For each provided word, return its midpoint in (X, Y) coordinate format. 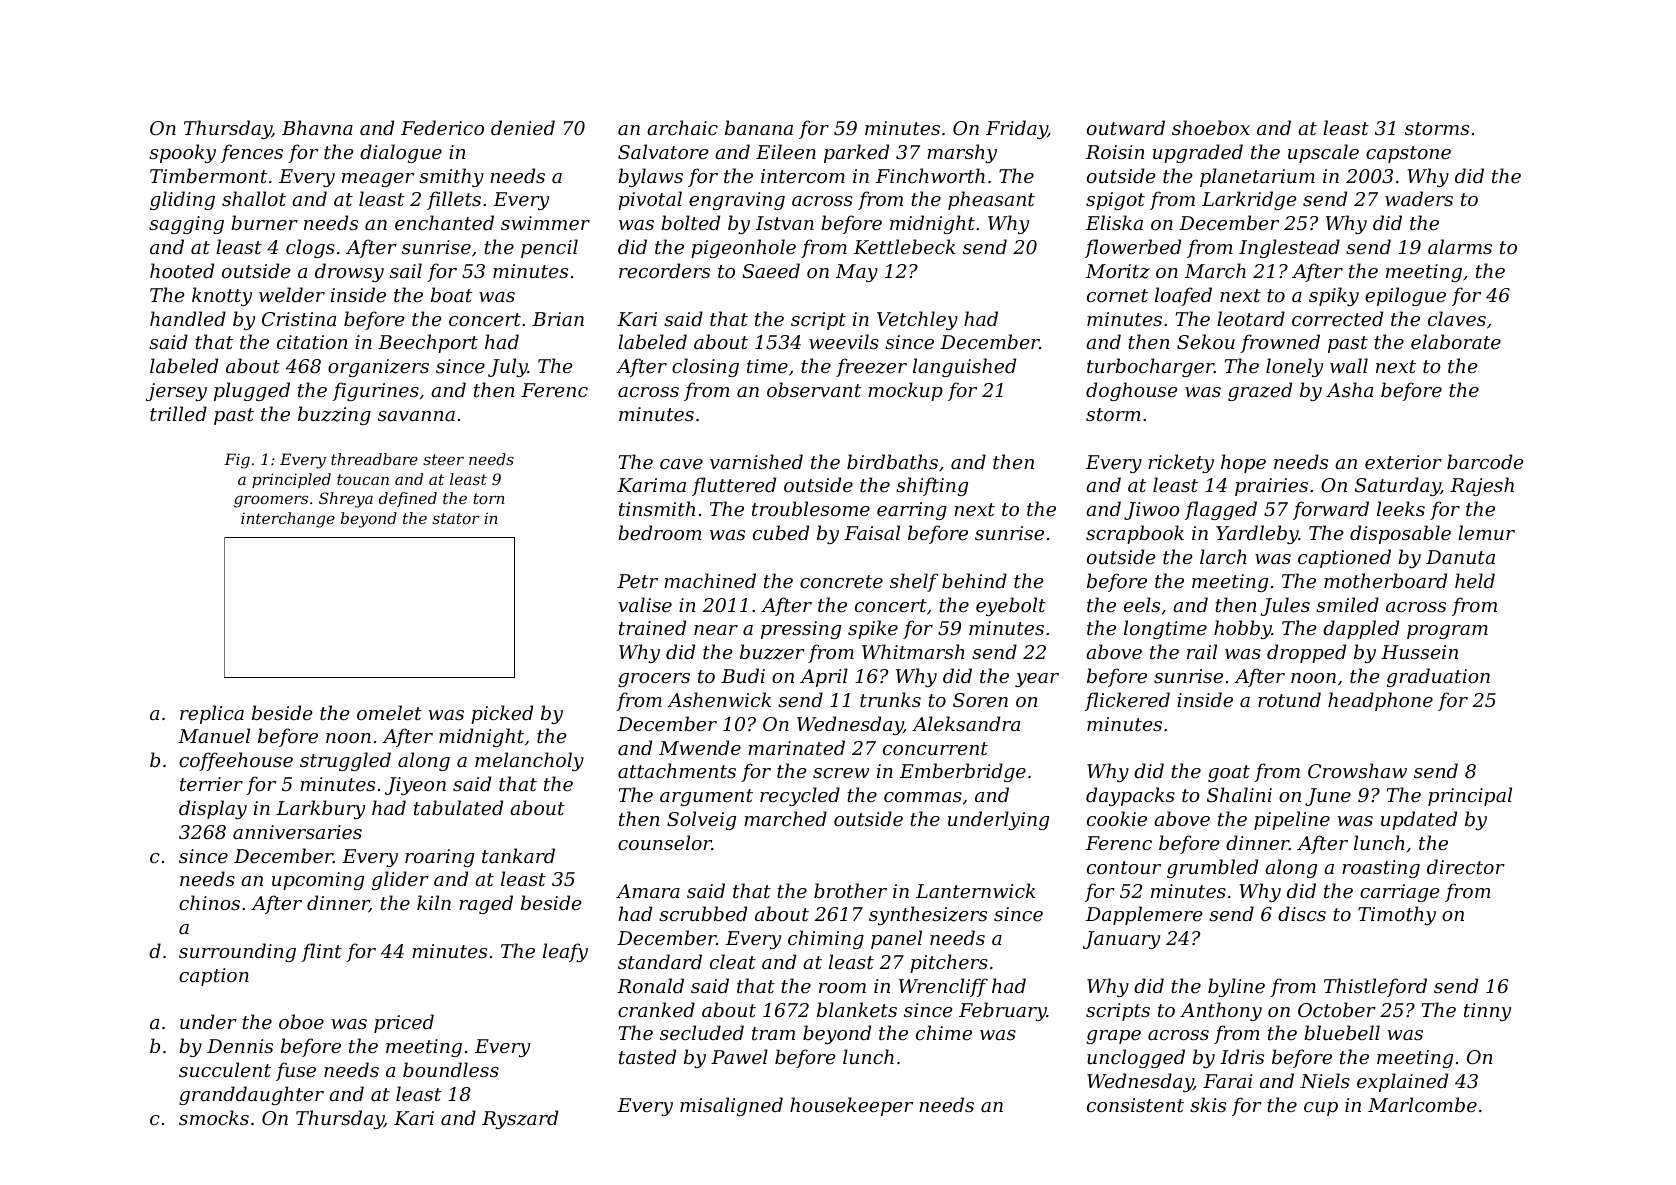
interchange (288, 520)
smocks (214, 1117)
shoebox (1211, 127)
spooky (182, 153)
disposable (1400, 534)
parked (856, 153)
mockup (905, 391)
